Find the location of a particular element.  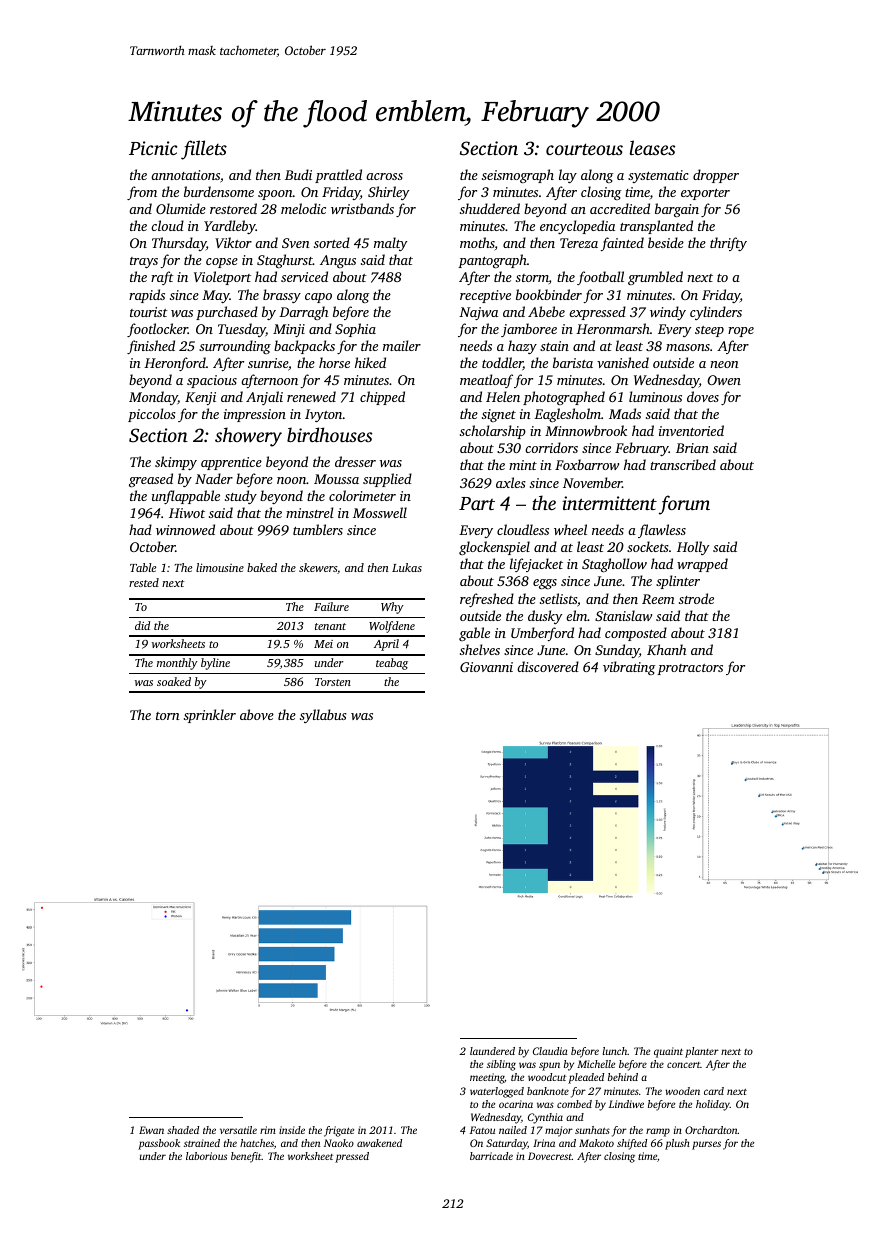

leases is located at coordinates (652, 147).
